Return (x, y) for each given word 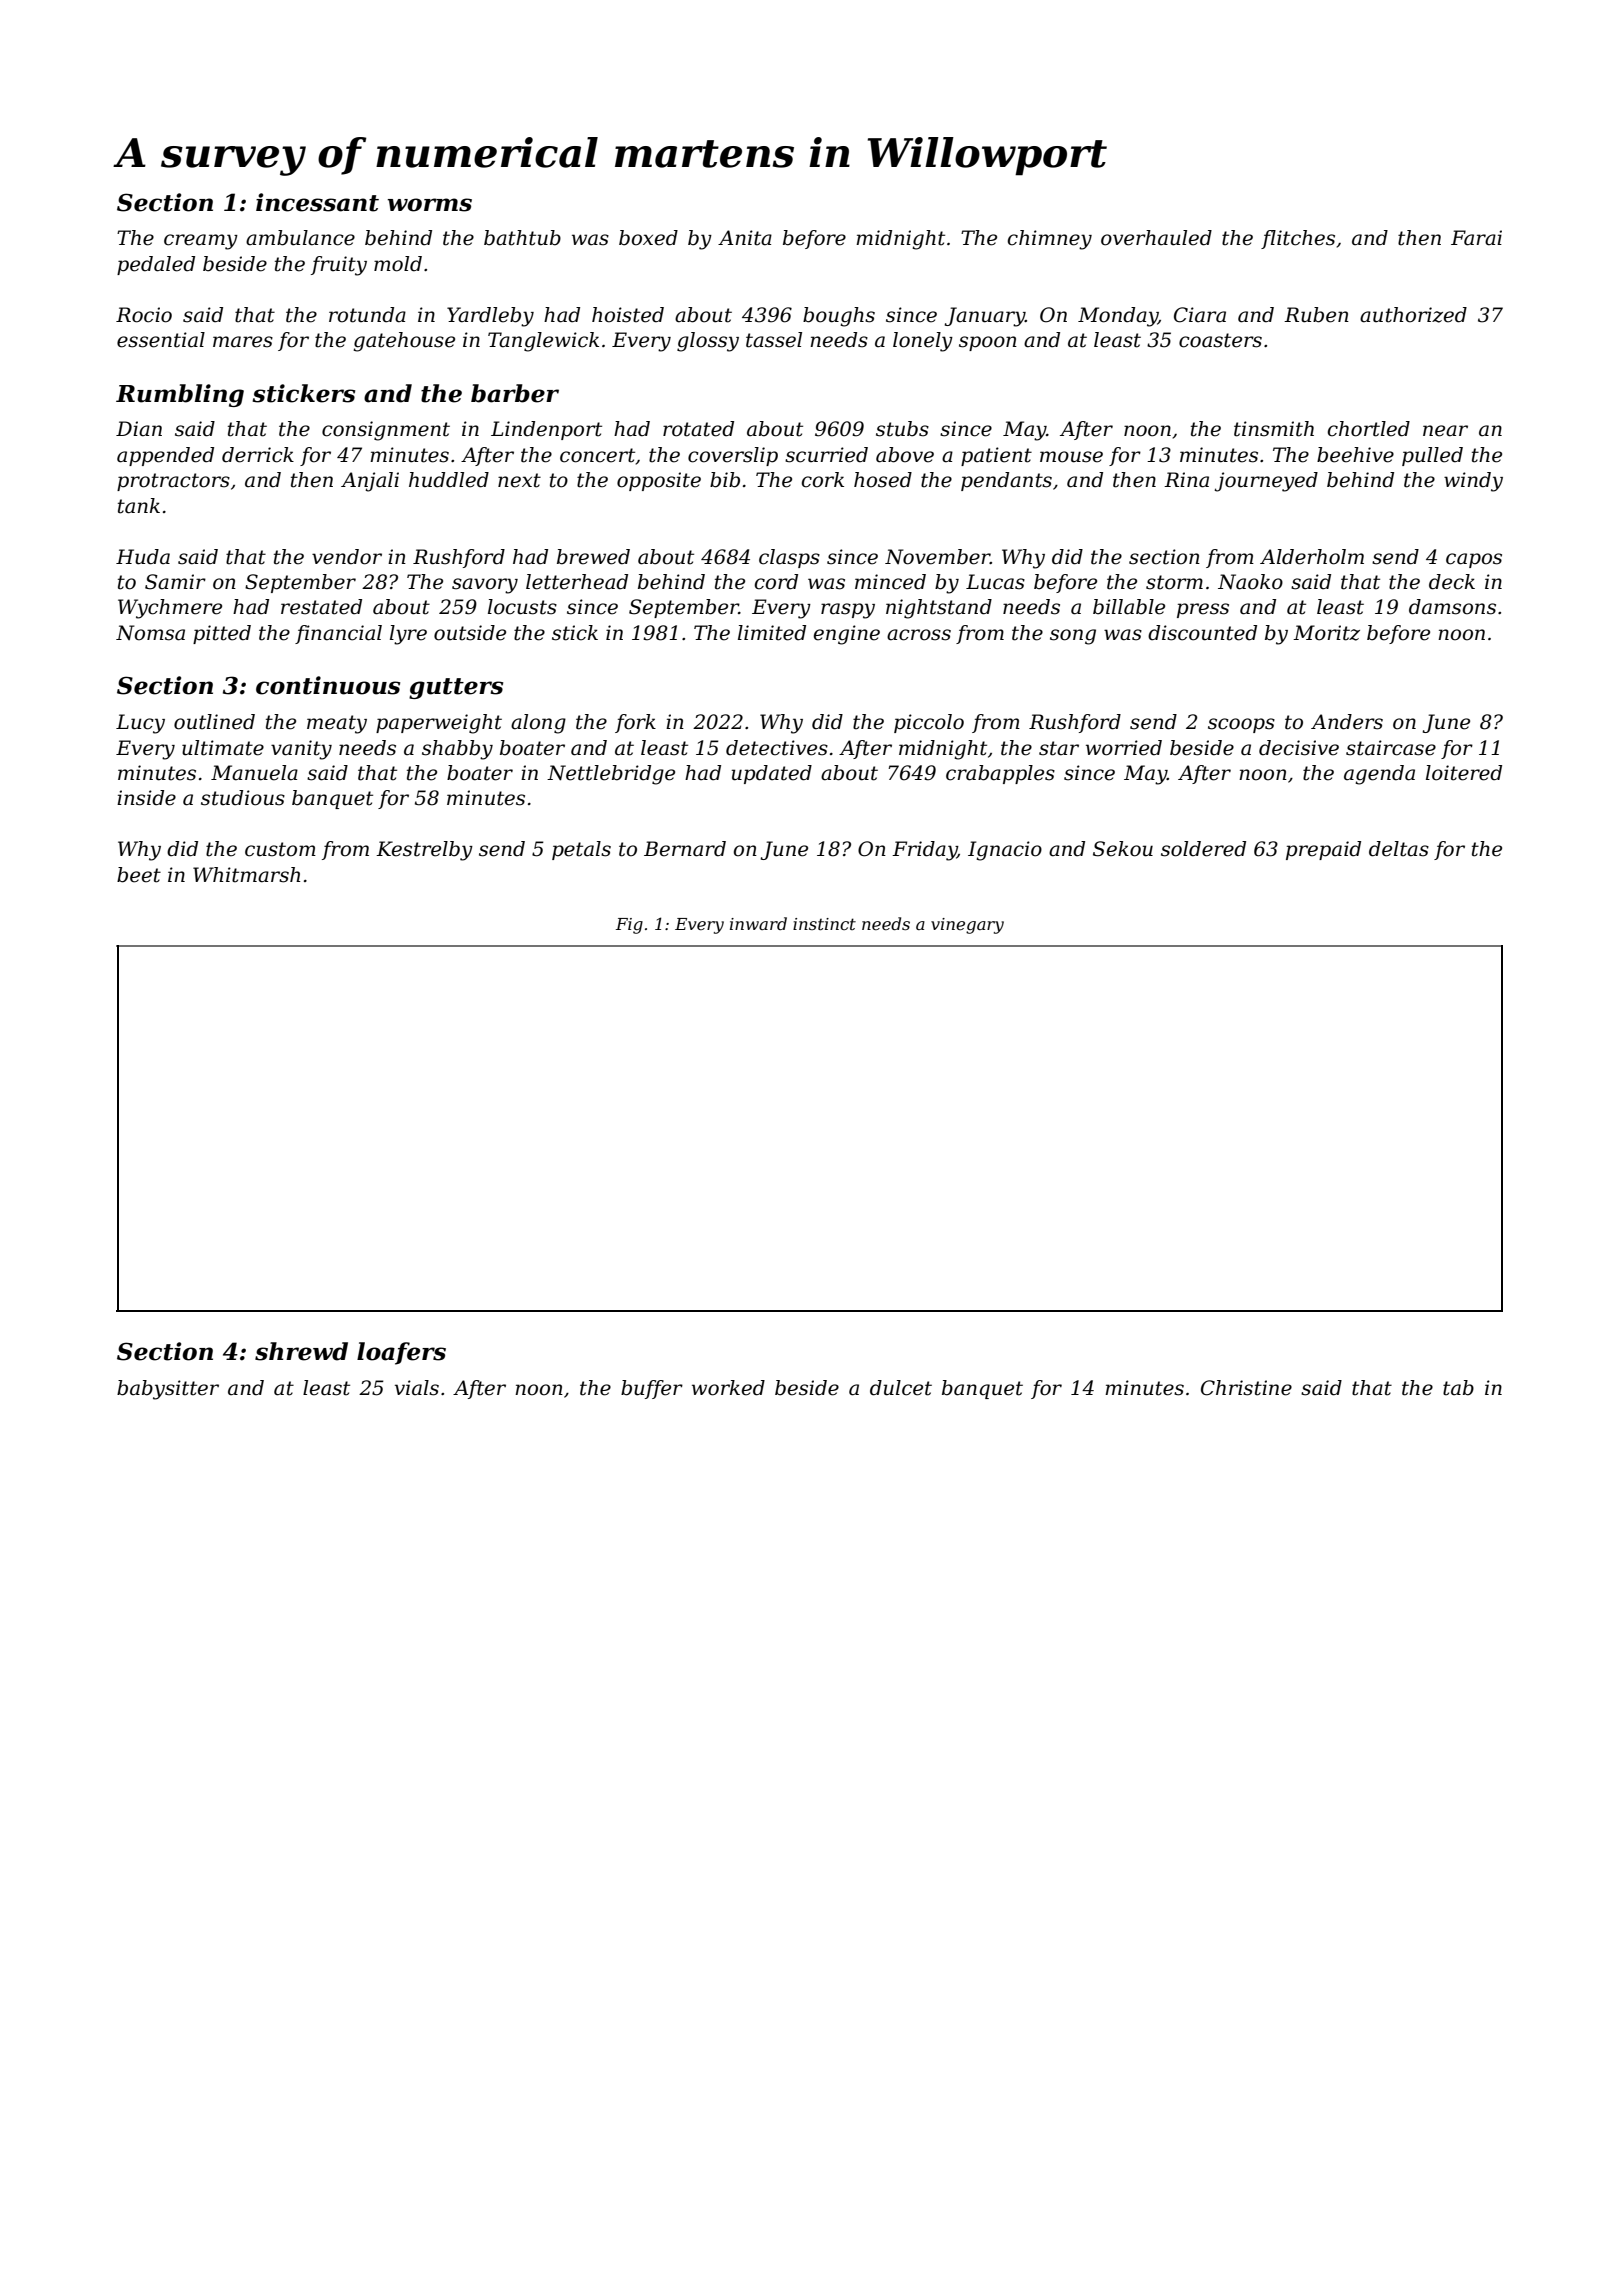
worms (430, 205)
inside (146, 798)
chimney (1050, 240)
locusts (522, 607)
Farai (1476, 238)
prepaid (1323, 850)
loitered (1464, 773)
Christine (1246, 1388)
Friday (924, 851)
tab (1458, 1388)
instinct (824, 924)
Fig (629, 926)
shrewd (301, 1351)
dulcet (901, 1388)
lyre (408, 635)
